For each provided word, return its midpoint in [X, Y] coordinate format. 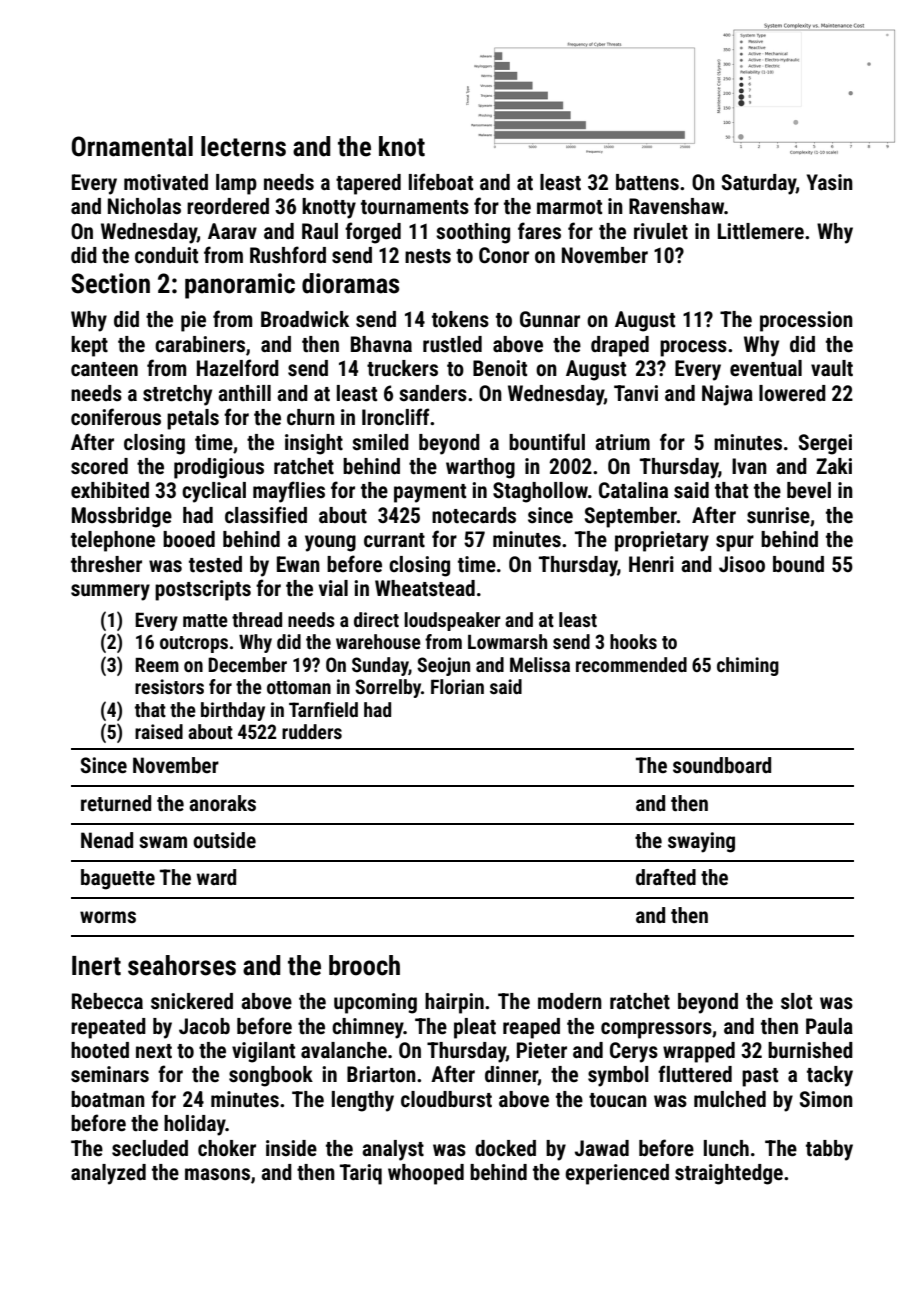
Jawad [602, 1148]
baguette [118, 879]
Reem [157, 665]
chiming [748, 666]
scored [99, 466]
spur [735, 543]
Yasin [830, 182]
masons [217, 1174]
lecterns [243, 146]
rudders [312, 731]
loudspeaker [452, 621]
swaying [701, 842]
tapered [368, 184]
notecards [474, 515]
